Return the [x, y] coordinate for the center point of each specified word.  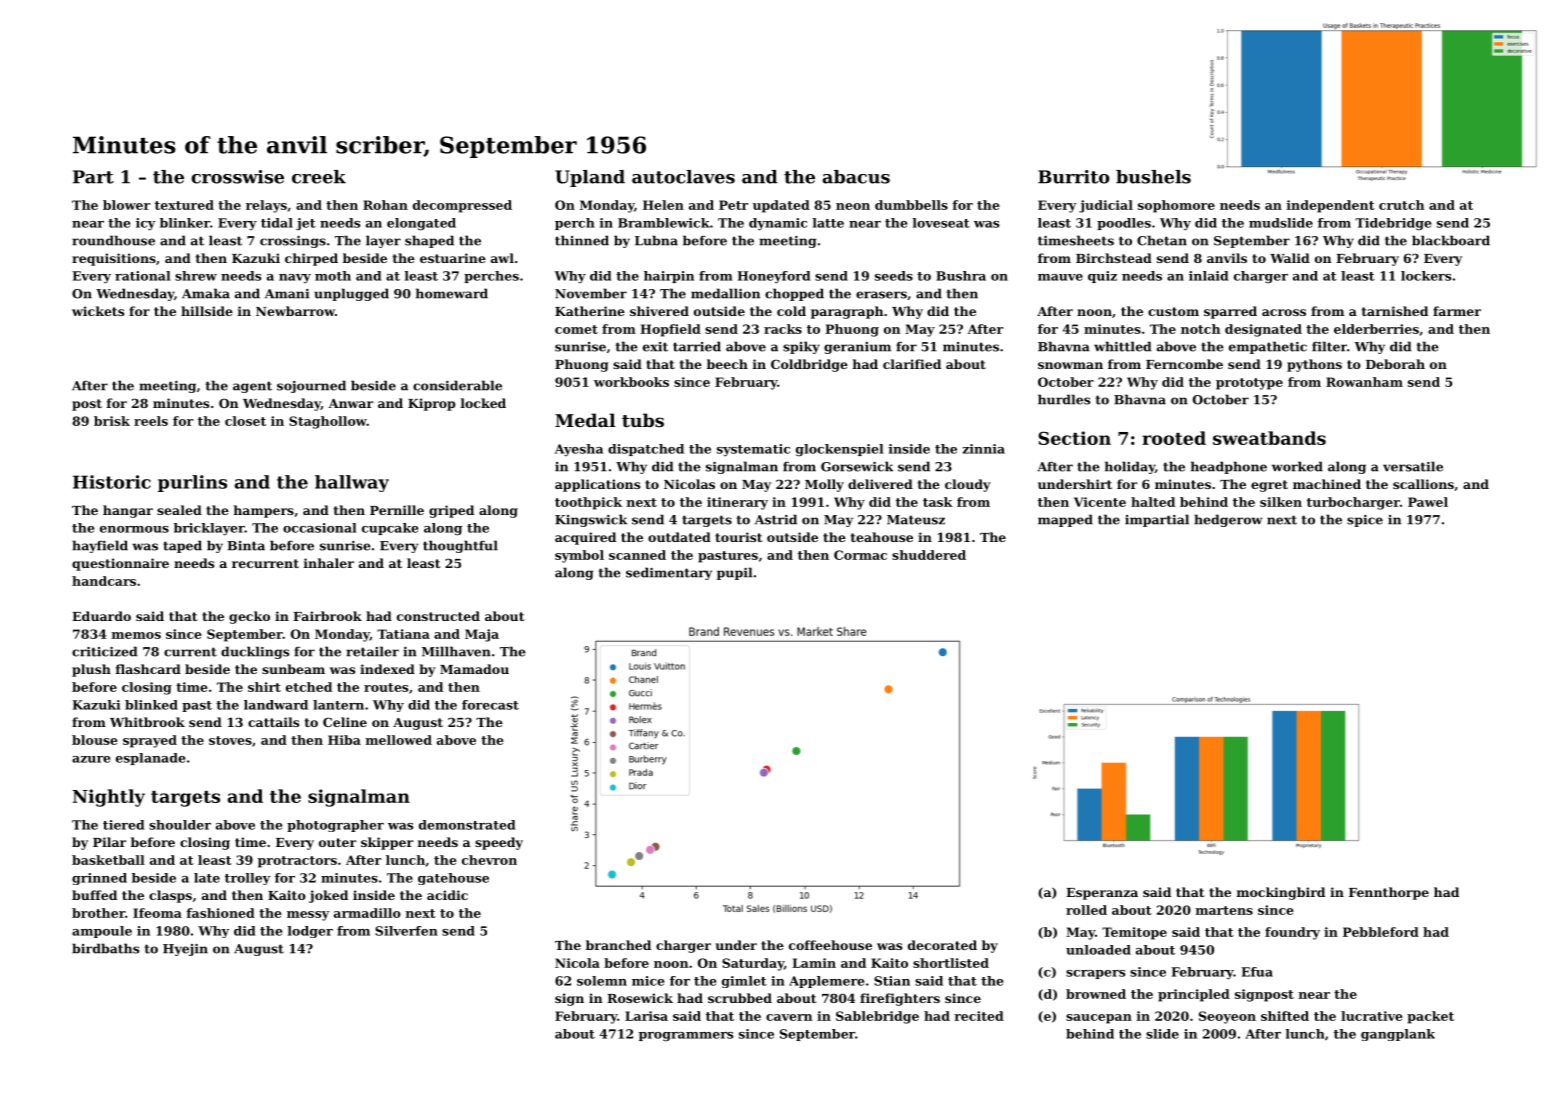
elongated [421, 224]
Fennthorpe [1389, 893]
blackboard [1451, 240]
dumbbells [911, 205]
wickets [98, 311]
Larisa [646, 1016]
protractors [297, 862]
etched [309, 687]
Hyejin [185, 950]
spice [1365, 521]
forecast [490, 705]
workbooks [631, 382]
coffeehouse [830, 945]
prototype [1249, 384]
